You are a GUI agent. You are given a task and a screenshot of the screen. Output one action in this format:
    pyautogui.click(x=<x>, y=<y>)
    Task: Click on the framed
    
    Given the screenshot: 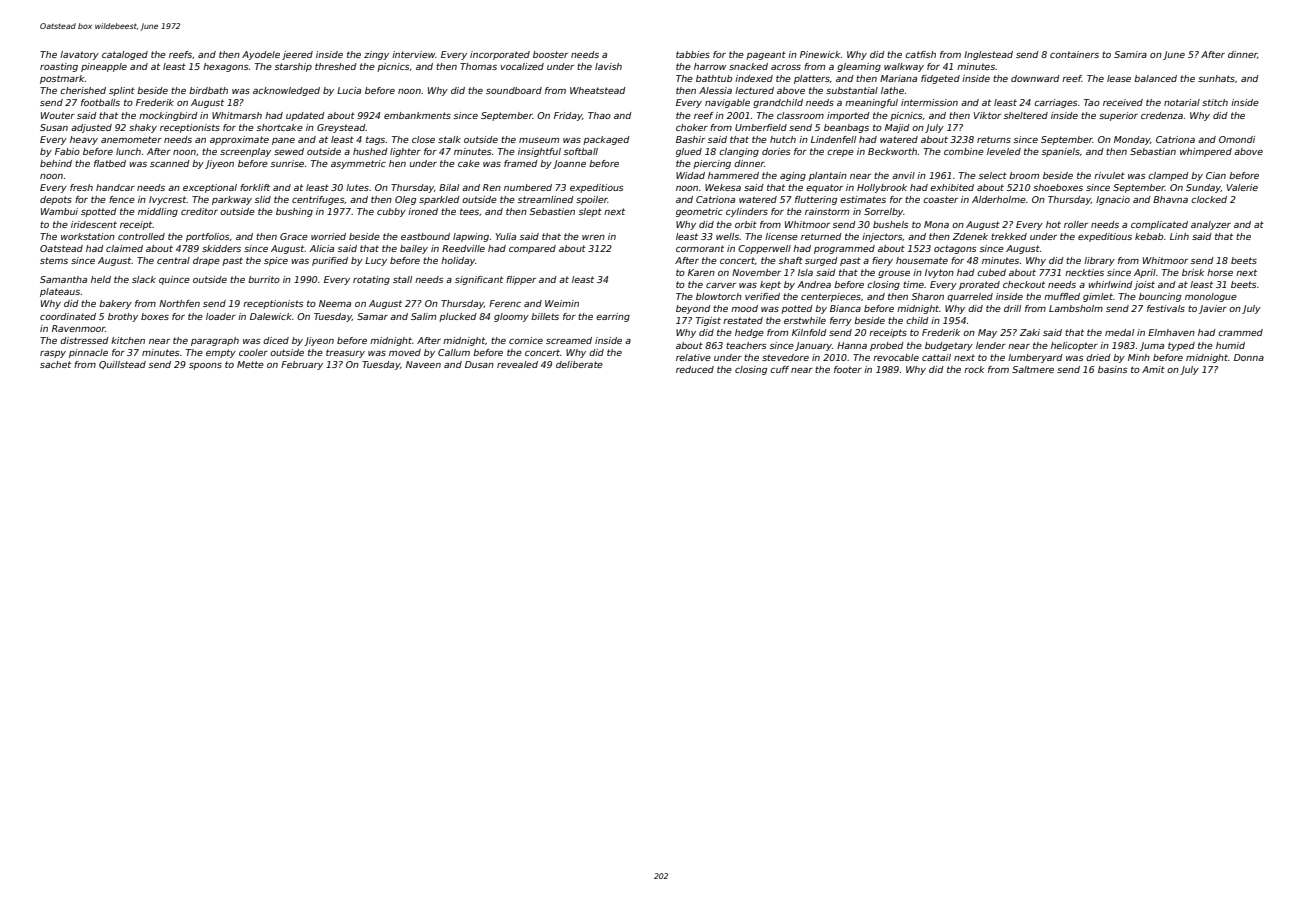 What is the action you would take?
    pyautogui.click(x=521, y=163)
